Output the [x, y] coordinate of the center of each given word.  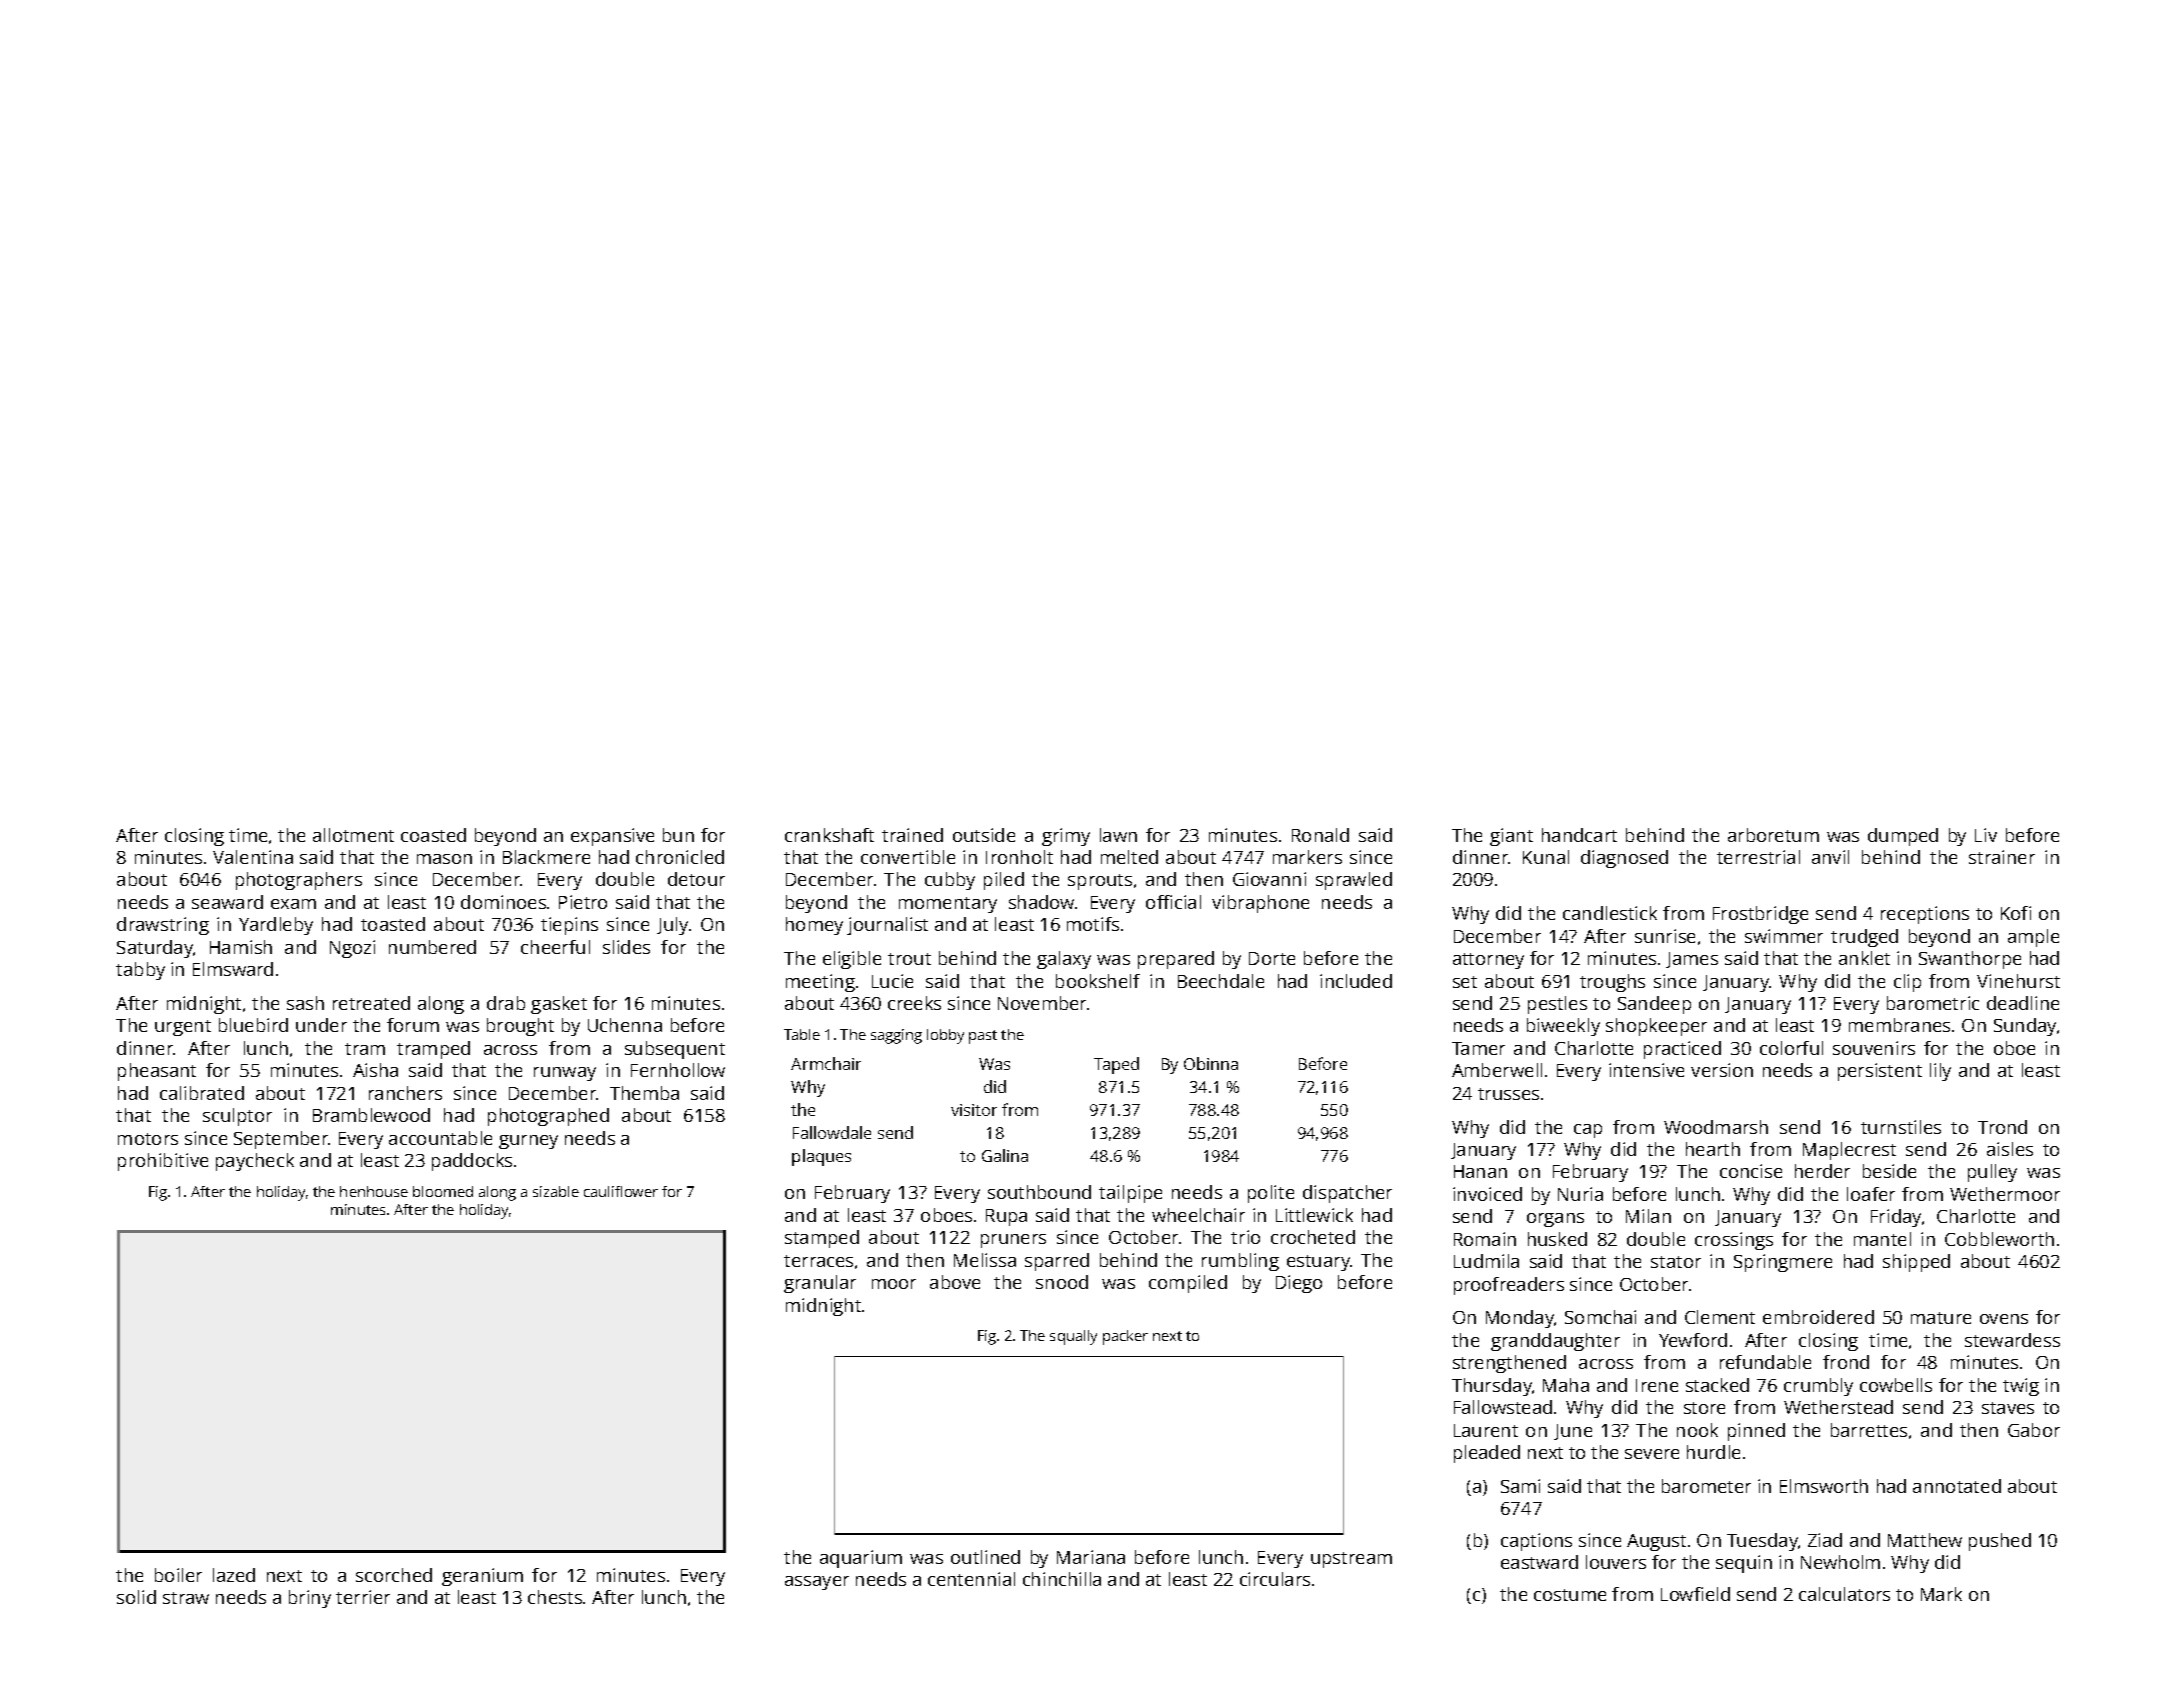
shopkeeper [1656, 1027]
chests [555, 1597]
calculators [1844, 1594]
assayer [817, 1583]
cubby [950, 881]
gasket [559, 1005]
